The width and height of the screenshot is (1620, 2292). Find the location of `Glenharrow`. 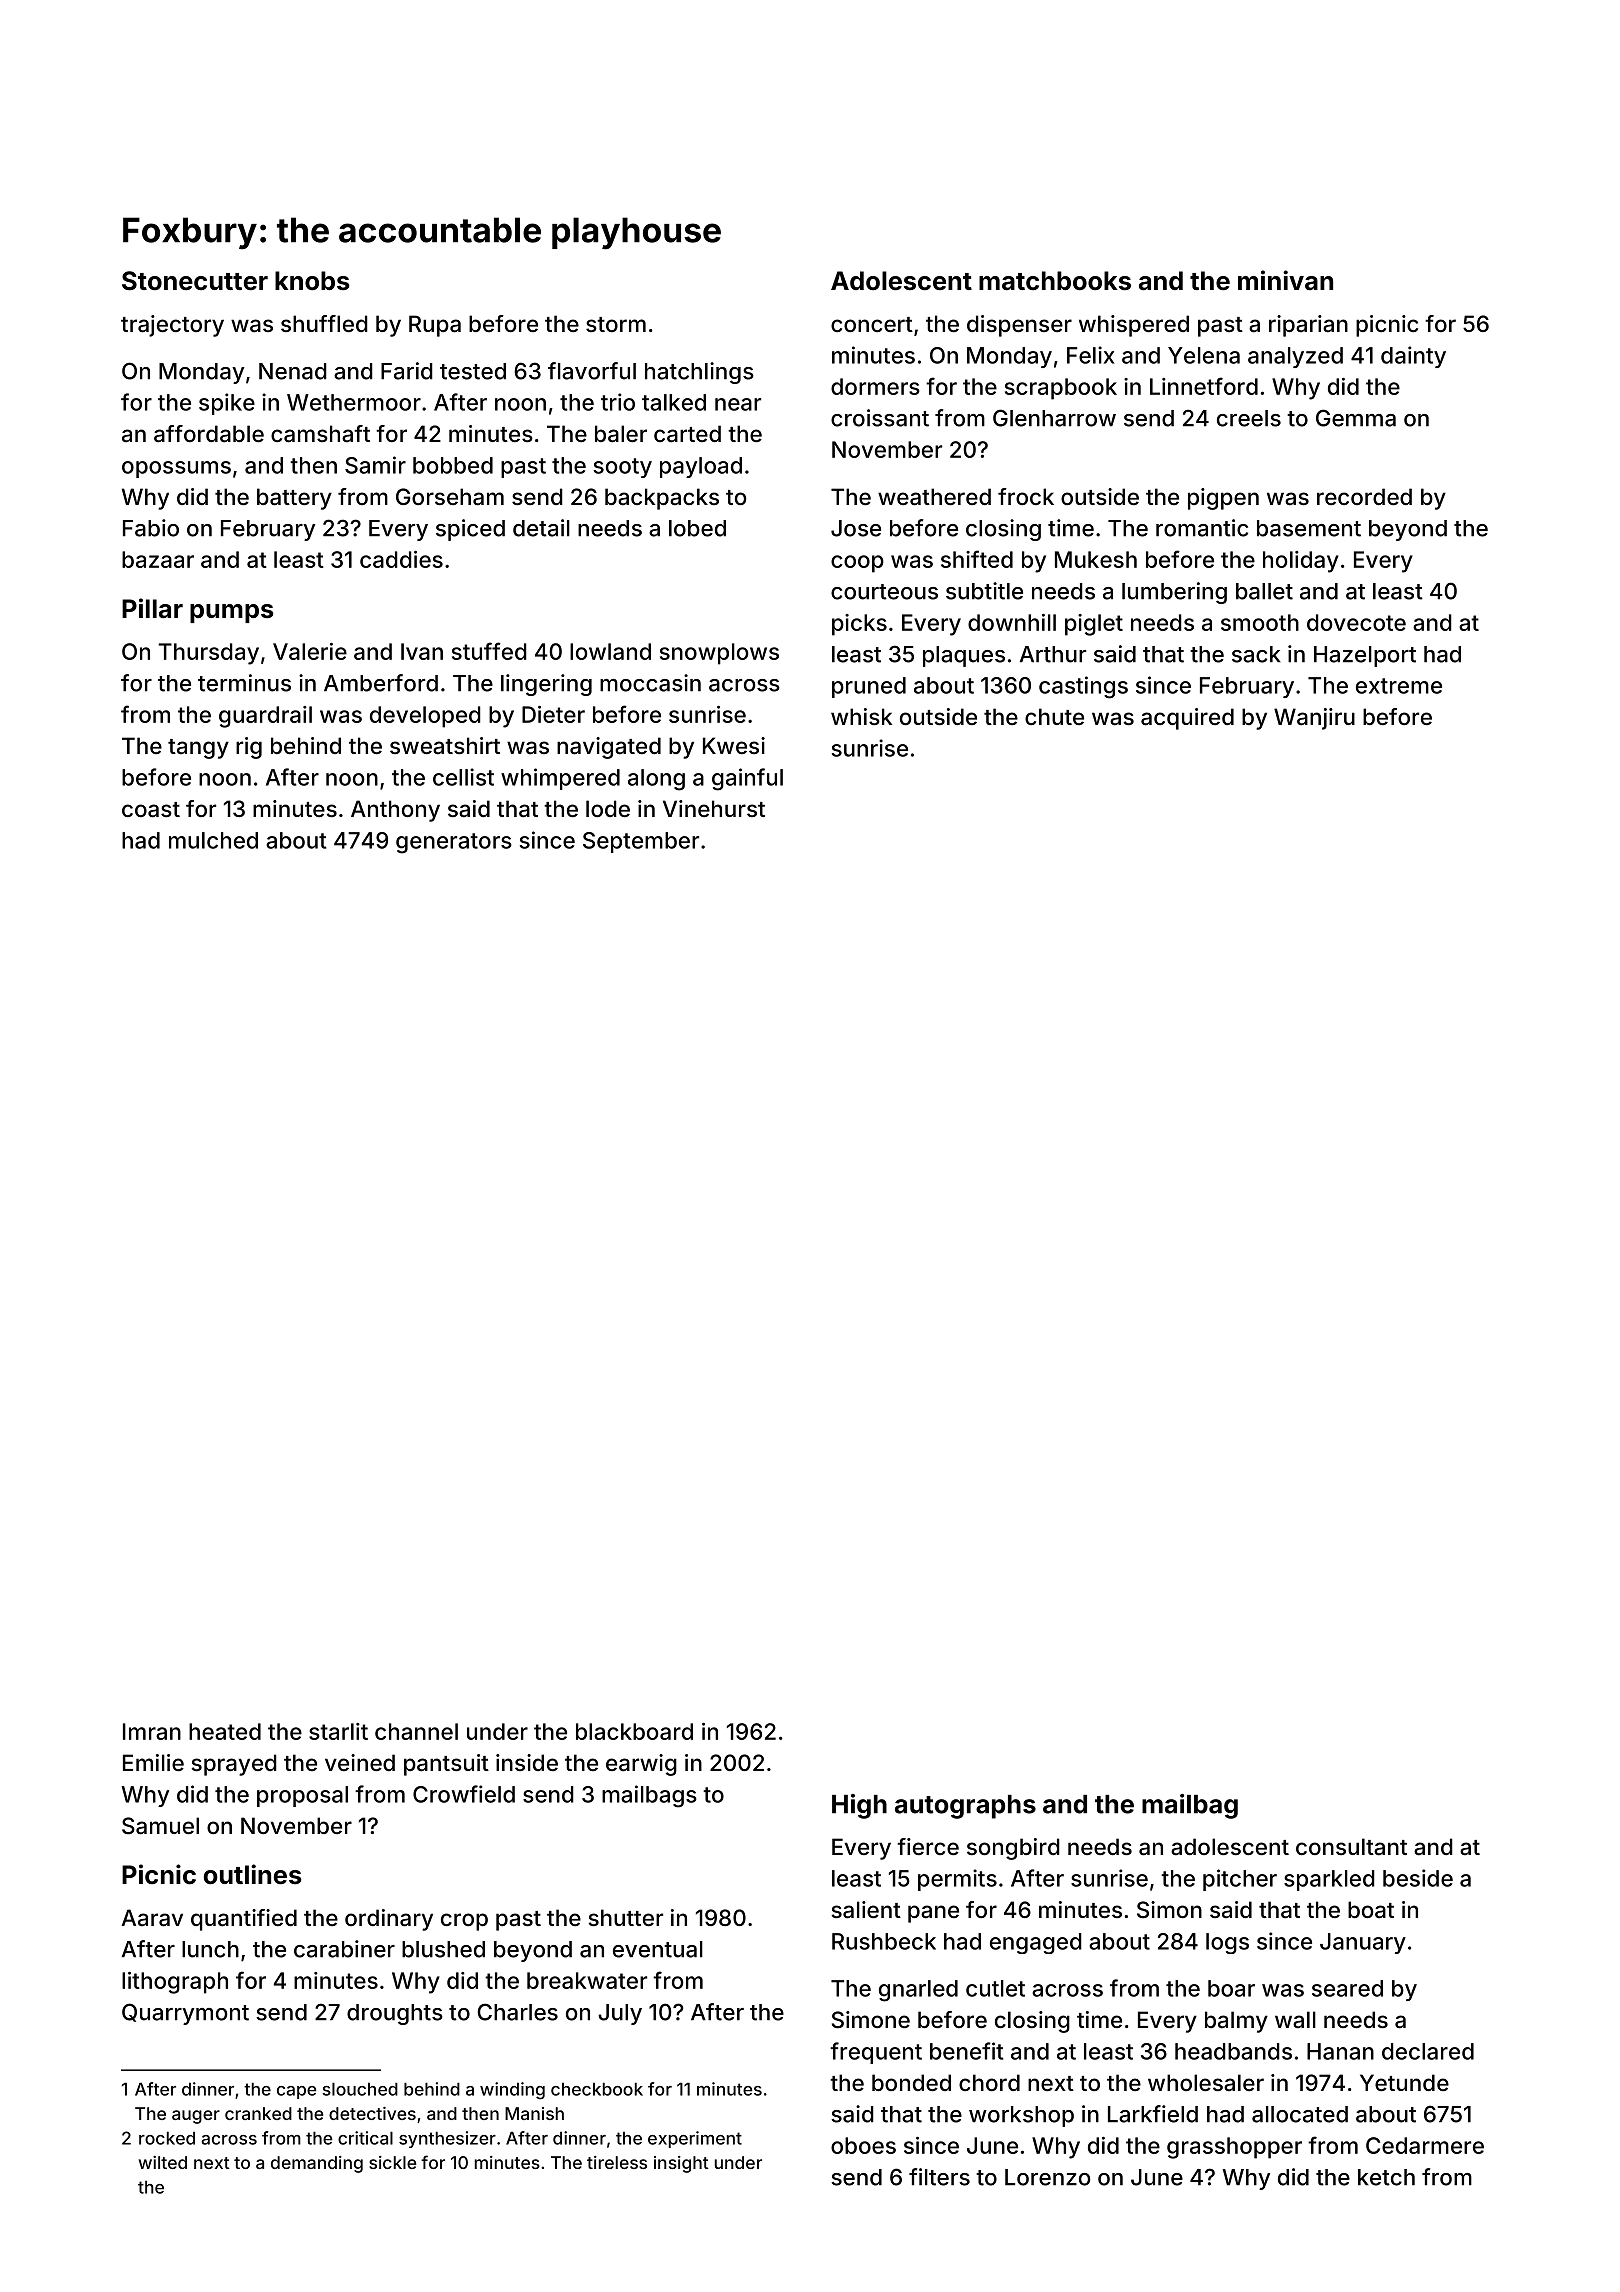

Glenharrow is located at coordinates (1054, 418).
